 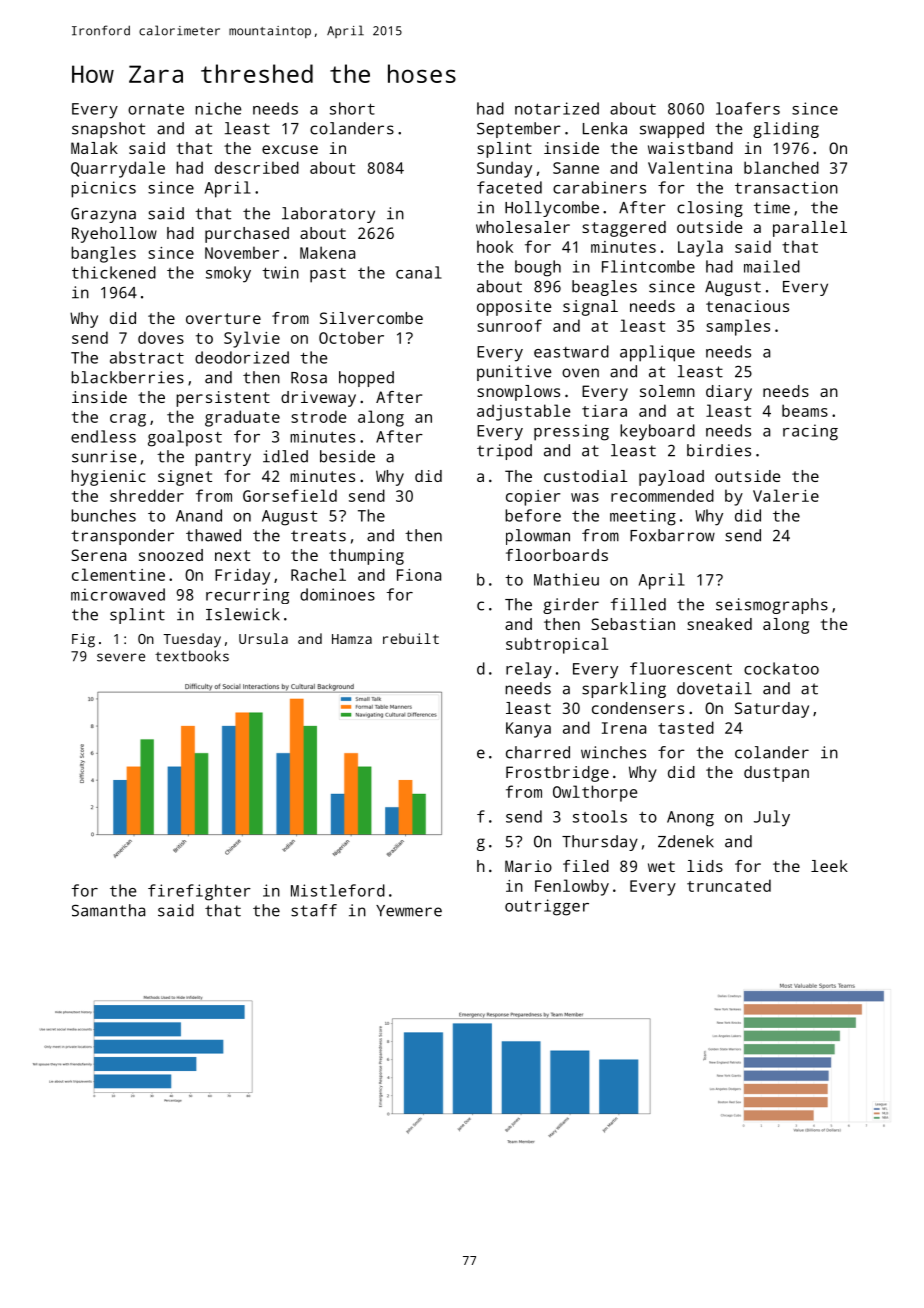 What do you see at coordinates (228, 274) in the screenshot?
I see `smoky` at bounding box center [228, 274].
